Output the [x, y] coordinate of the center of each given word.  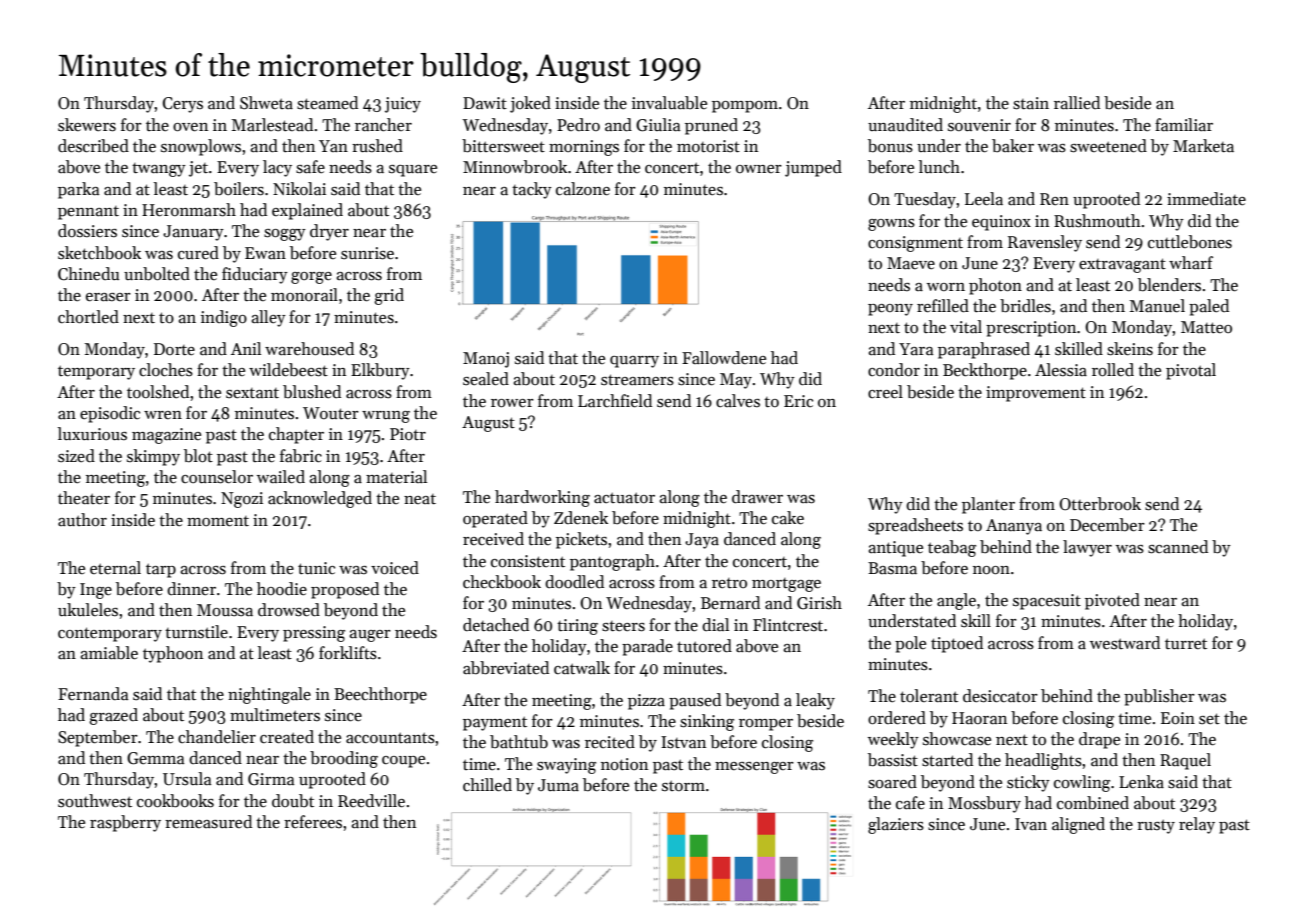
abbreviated [506, 668]
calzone [583, 189]
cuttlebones [1190, 242]
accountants [390, 738]
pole [910, 644]
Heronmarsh [189, 210]
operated [495, 519]
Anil [246, 348]
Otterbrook [1100, 504]
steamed [327, 103]
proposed [345, 590]
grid [389, 296]
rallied [1077, 103]
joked [530, 104]
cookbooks [175, 801]
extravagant [1122, 265]
